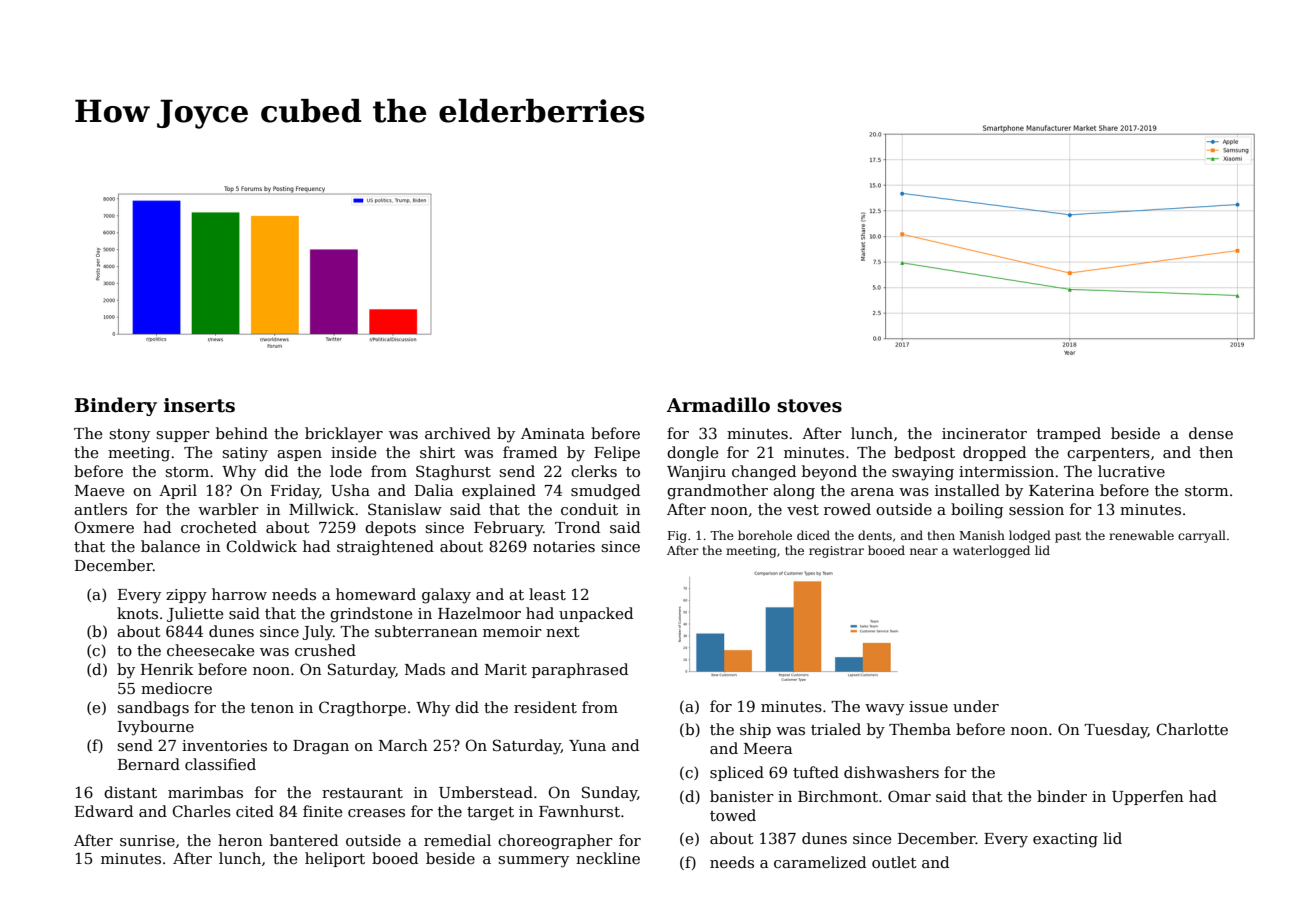 The image size is (1308, 924). I want to click on tramped, so click(1069, 434).
